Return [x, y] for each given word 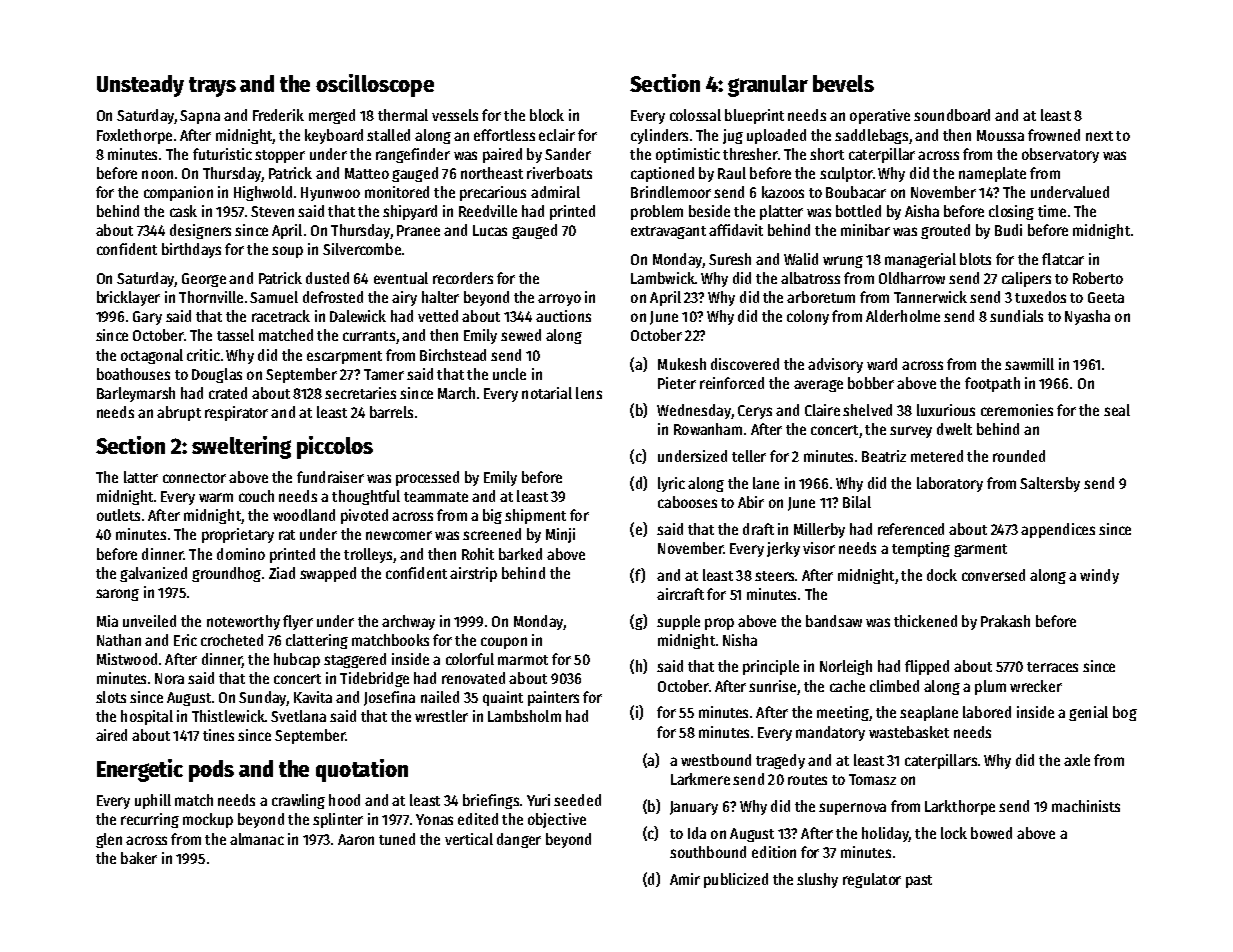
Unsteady [140, 86]
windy [1099, 576]
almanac [257, 839]
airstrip [473, 574]
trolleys [368, 555]
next [1099, 136]
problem [657, 212]
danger [519, 840]
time [1052, 211]
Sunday [263, 698]
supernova [852, 809]
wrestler [441, 716]
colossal [695, 115]
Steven [272, 211]
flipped [927, 667]
